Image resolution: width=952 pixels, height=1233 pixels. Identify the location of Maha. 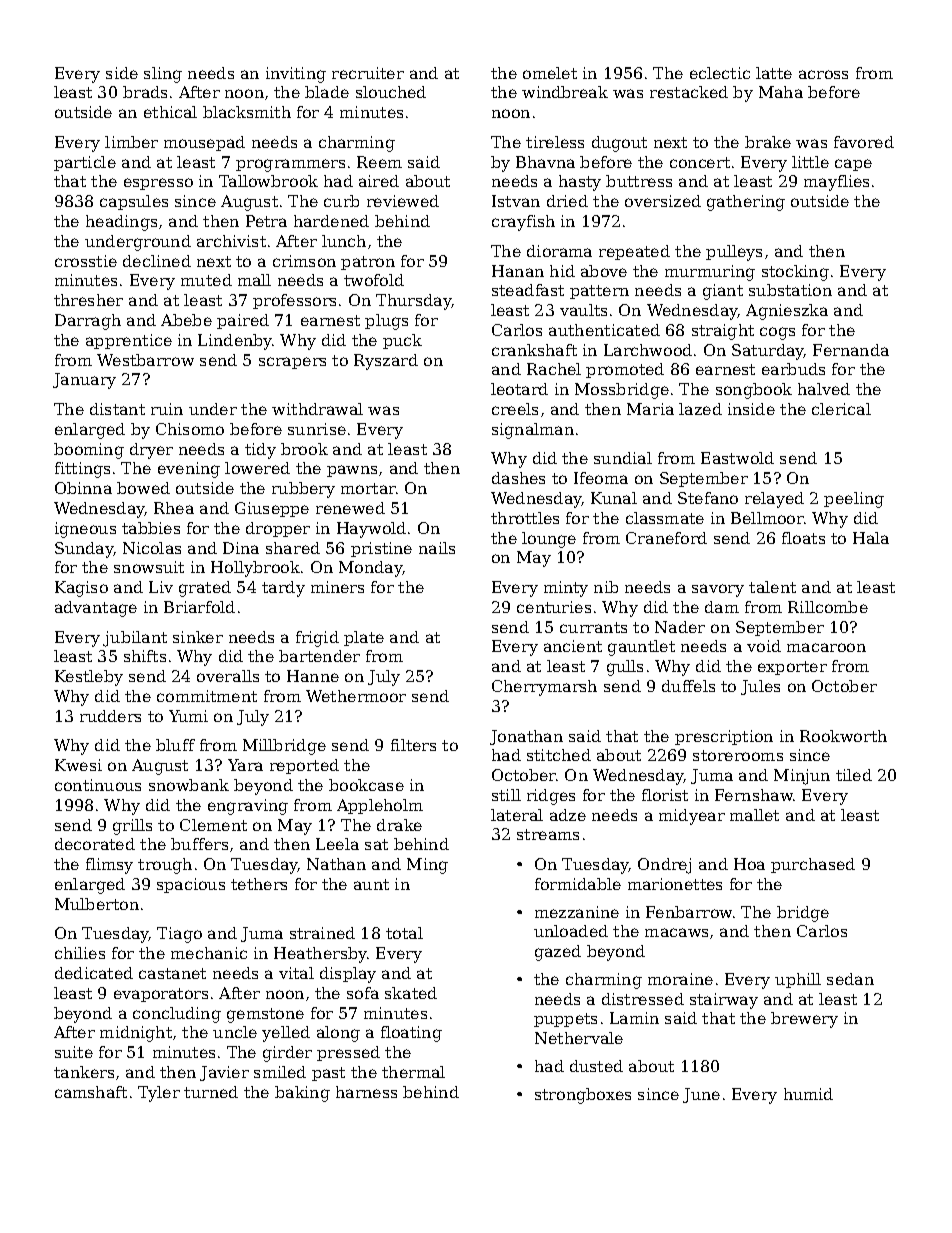
(781, 92).
